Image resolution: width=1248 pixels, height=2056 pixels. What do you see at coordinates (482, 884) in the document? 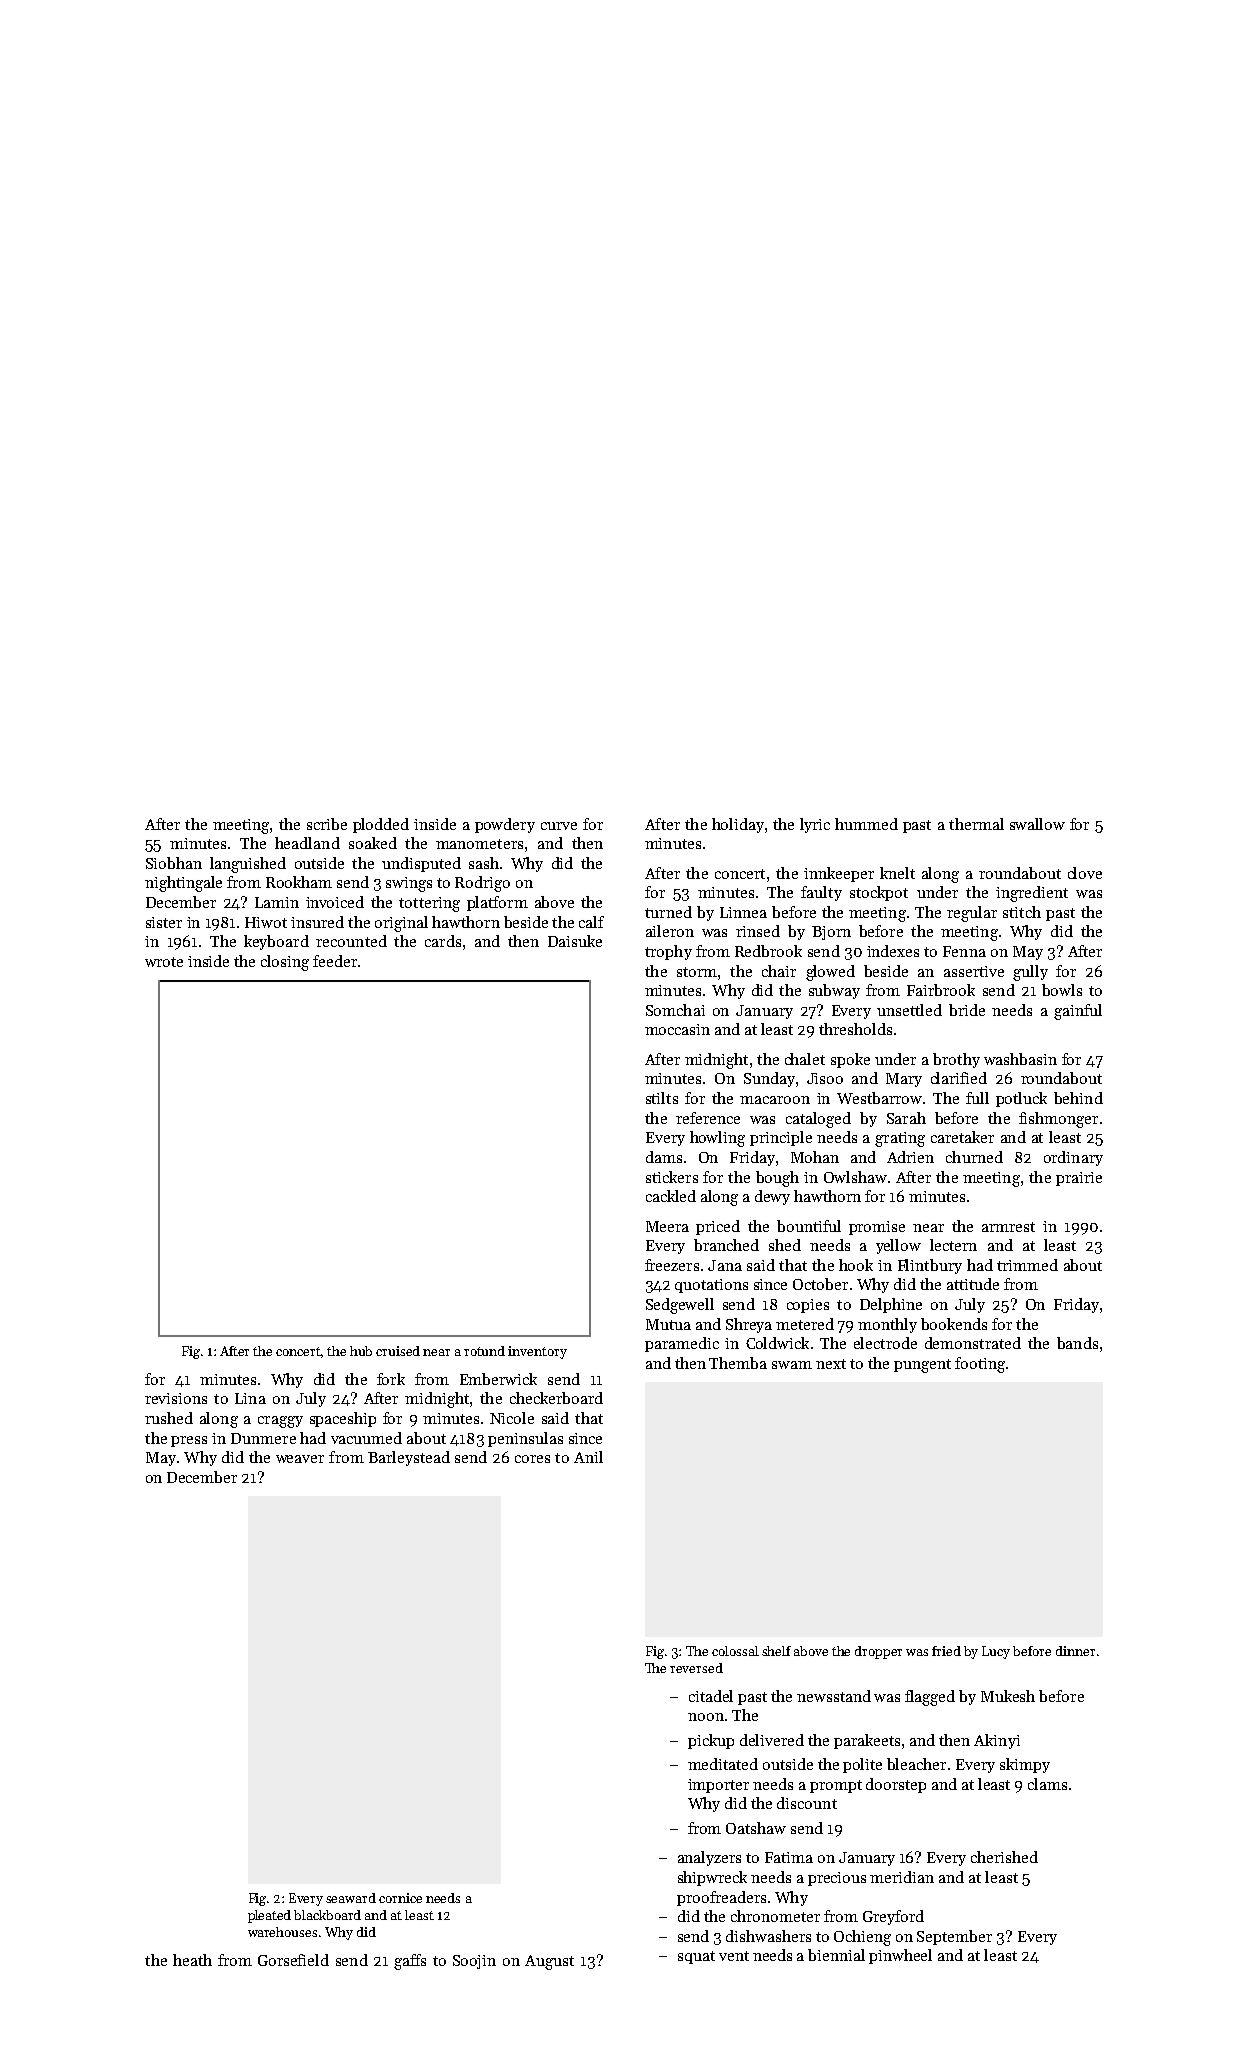
I see `Rodrigo` at bounding box center [482, 884].
